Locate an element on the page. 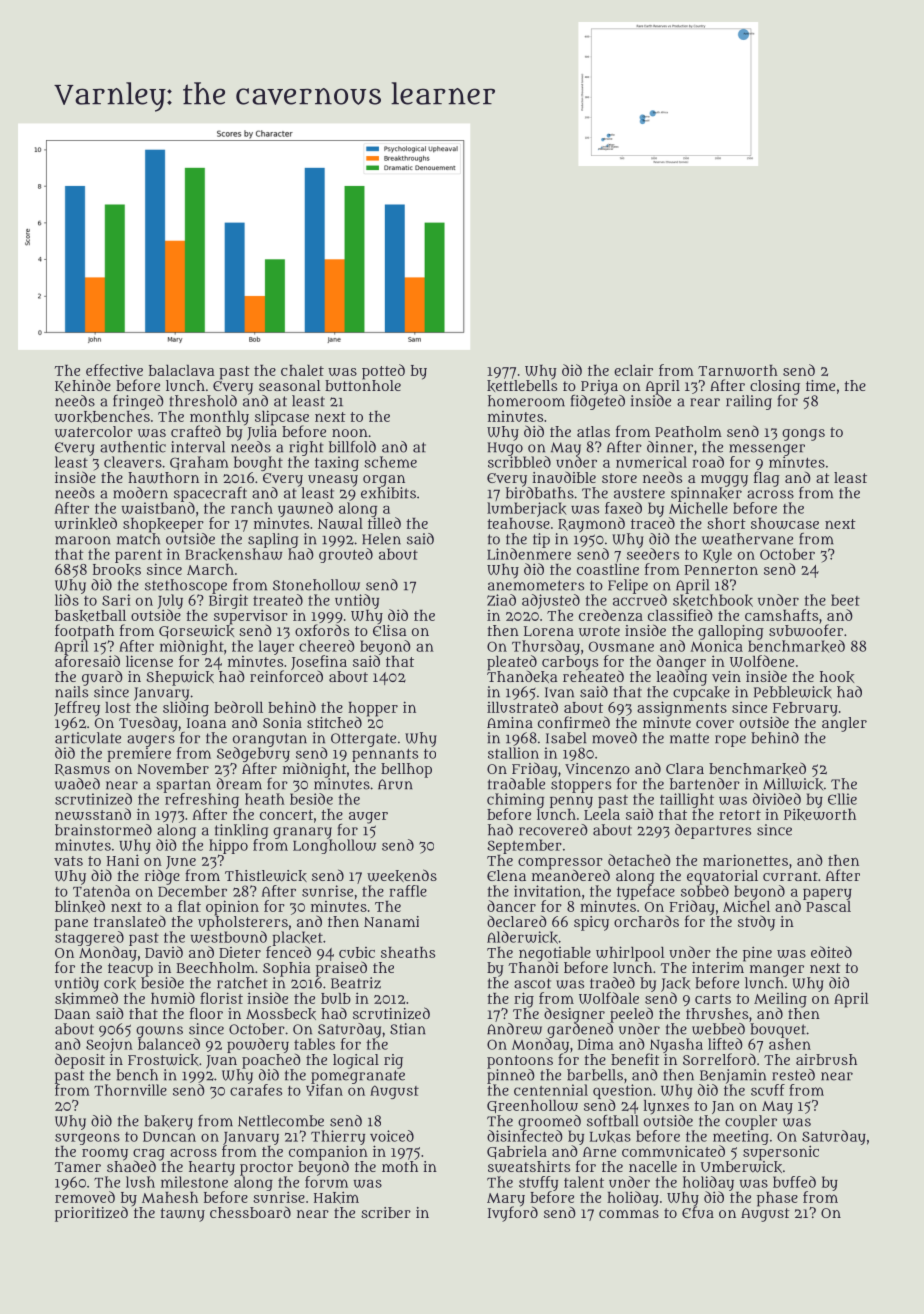 The width and height of the image is (924, 1314). teahouse is located at coordinates (518, 523).
